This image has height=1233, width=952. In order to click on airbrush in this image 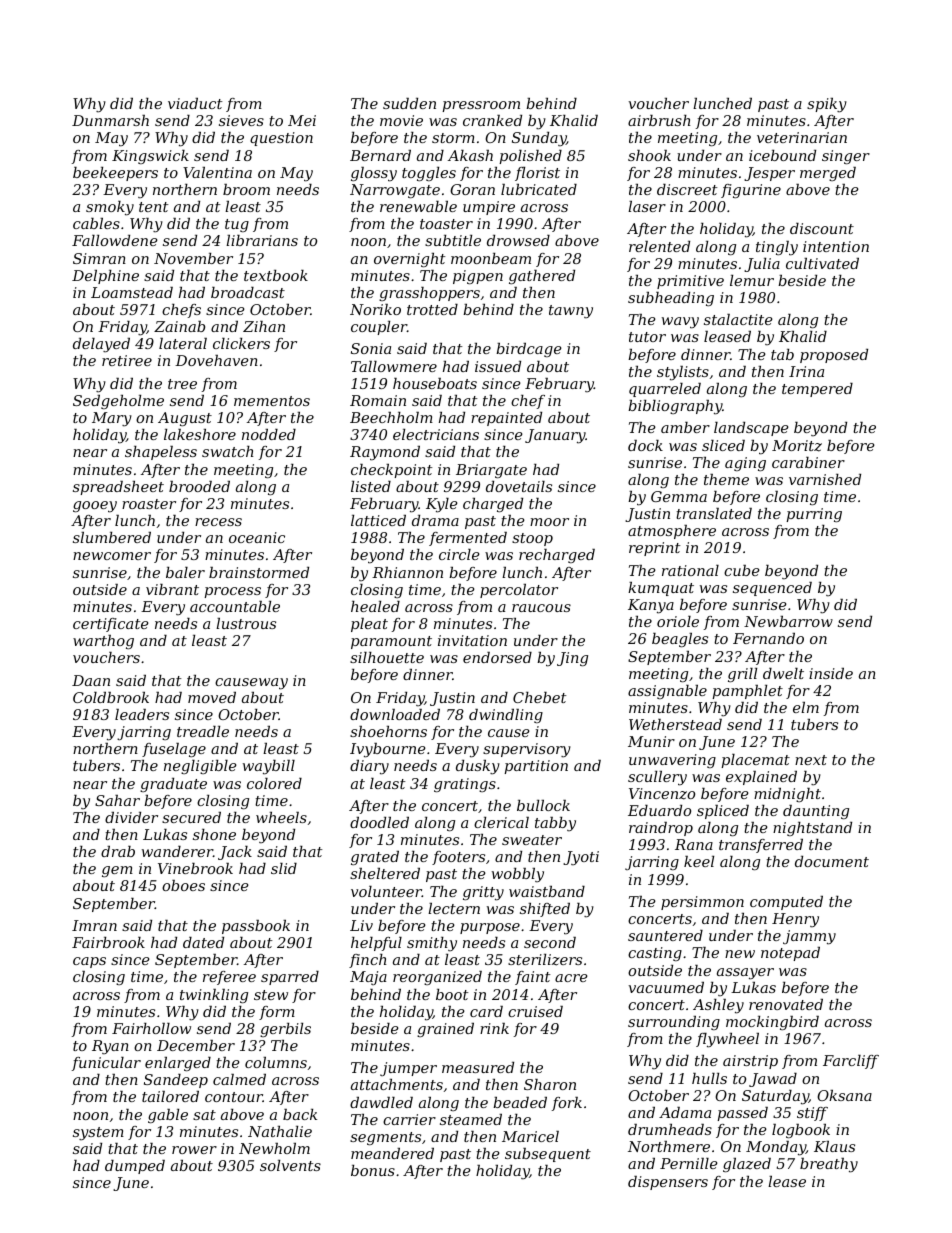, I will do `click(659, 120)`.
